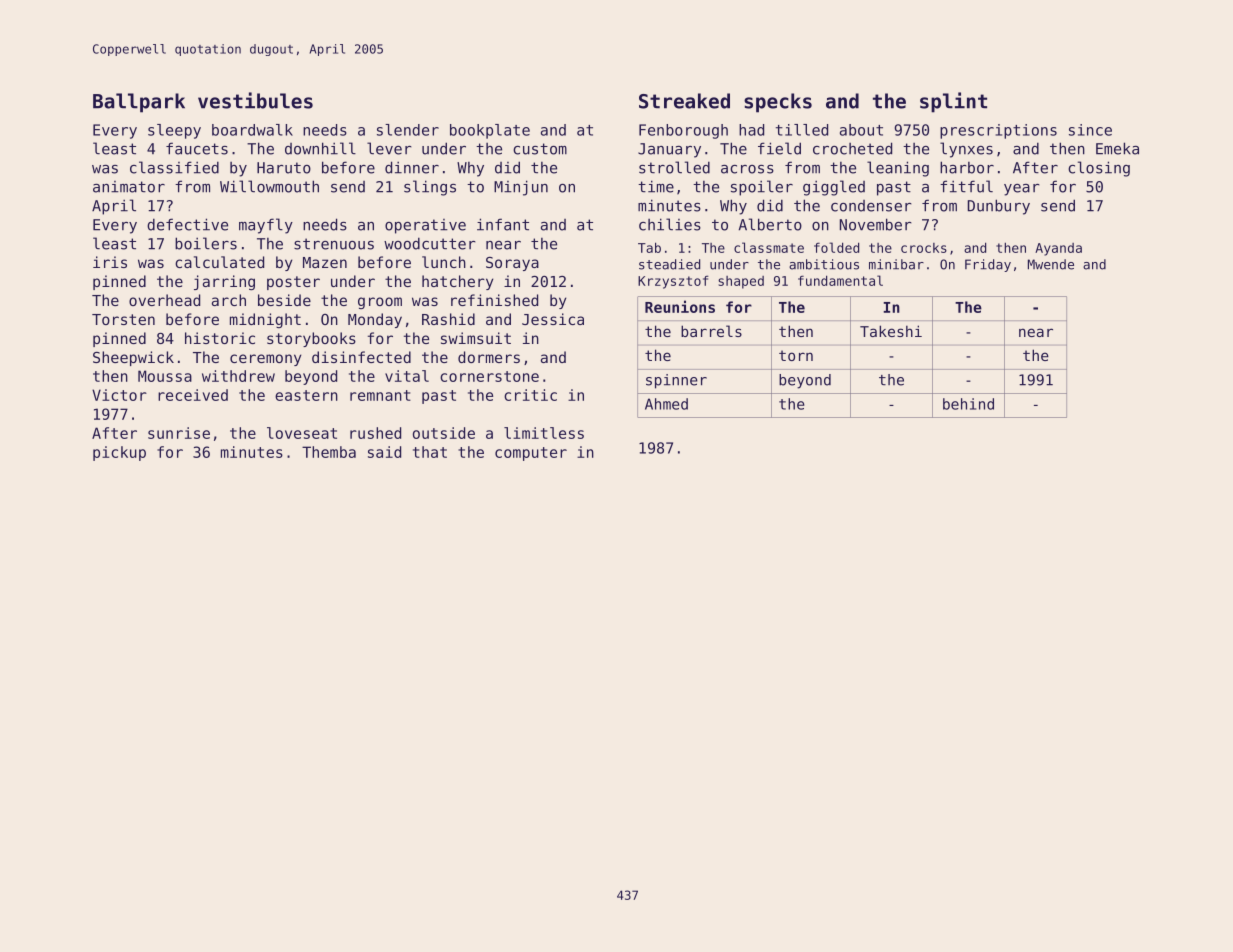  Describe the element at coordinates (968, 404) in the screenshot. I see `behind` at that location.
